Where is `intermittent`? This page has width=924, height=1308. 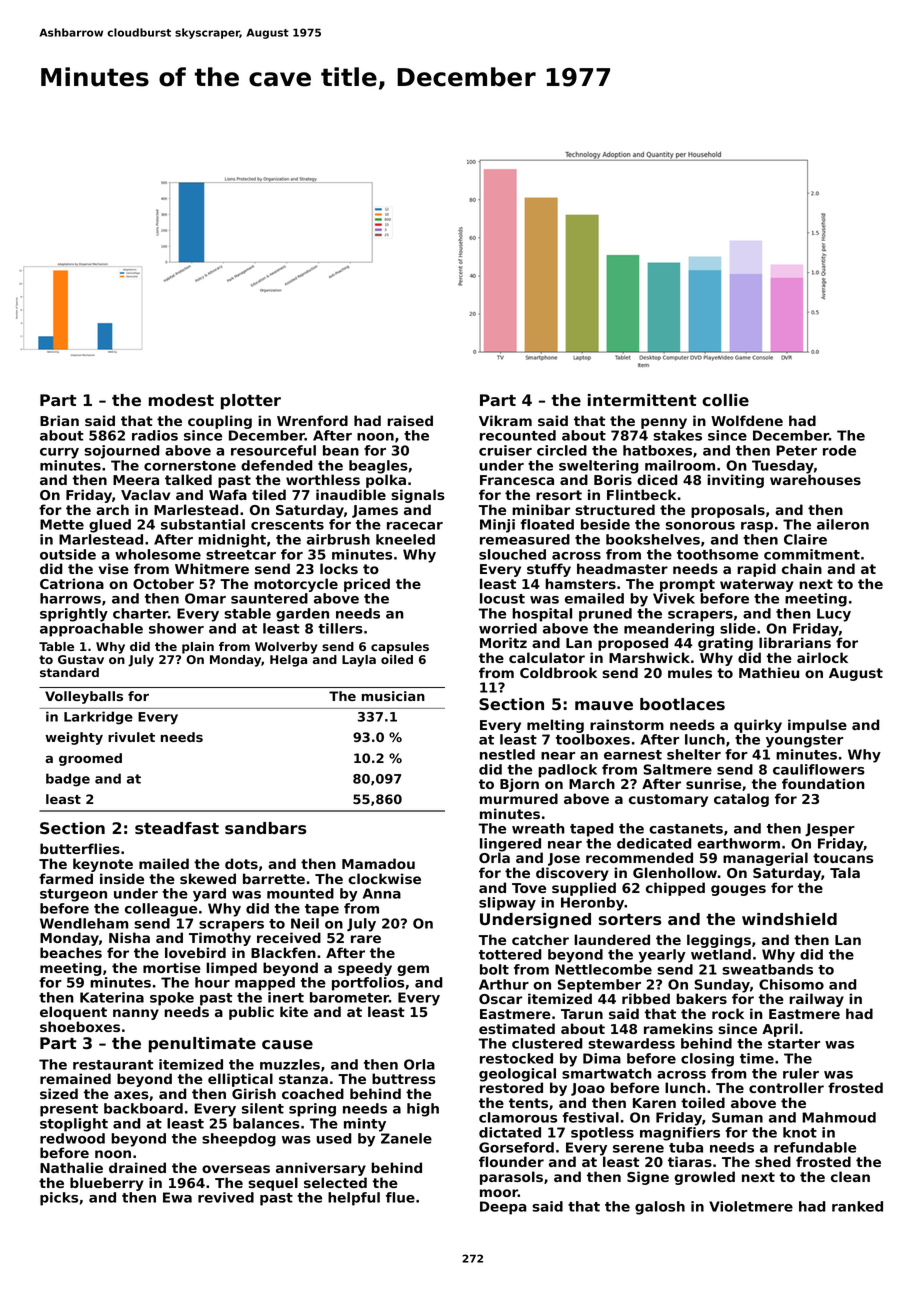 intermittent is located at coordinates (642, 400).
